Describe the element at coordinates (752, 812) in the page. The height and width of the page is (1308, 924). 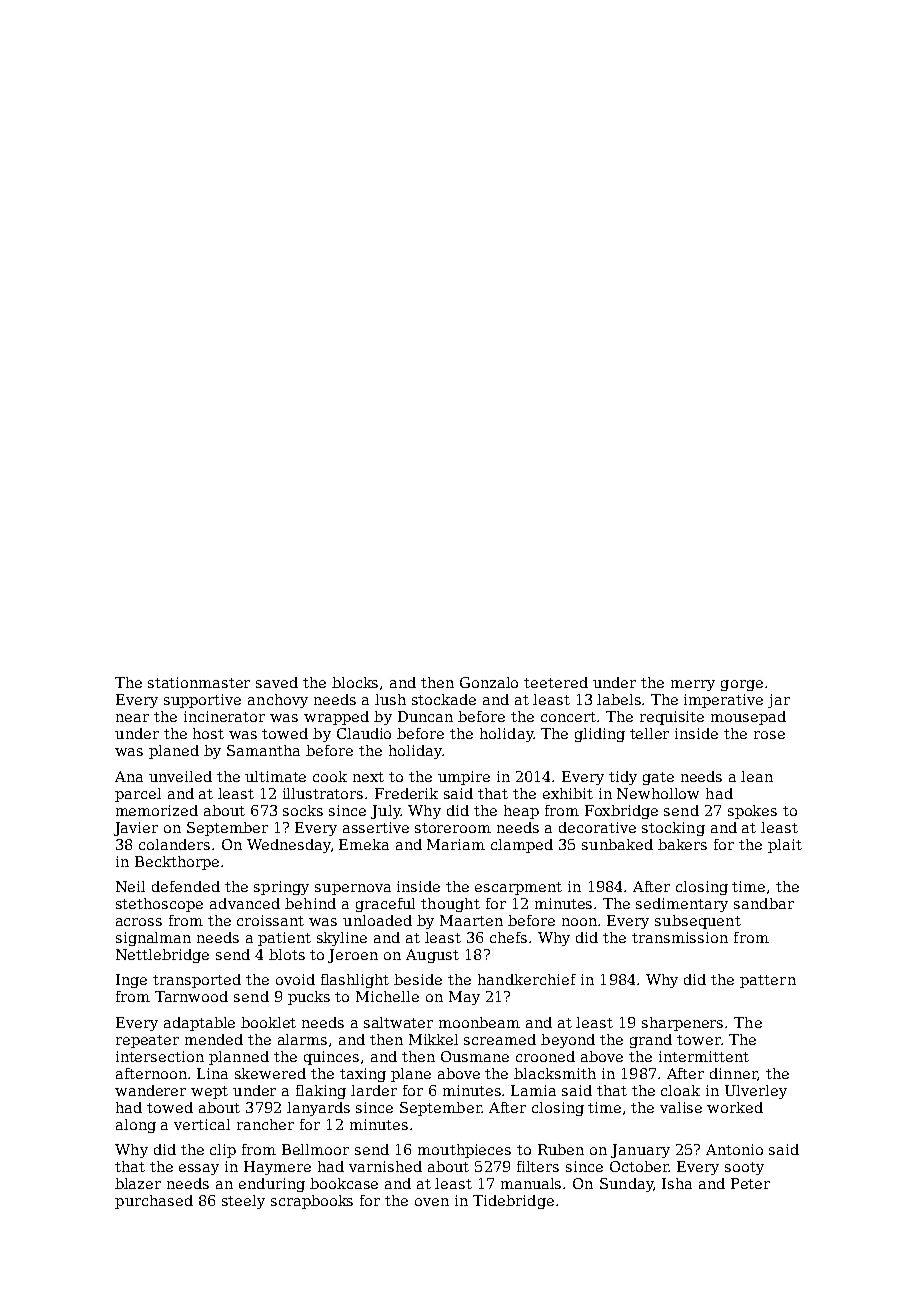
I see `spokes` at that location.
